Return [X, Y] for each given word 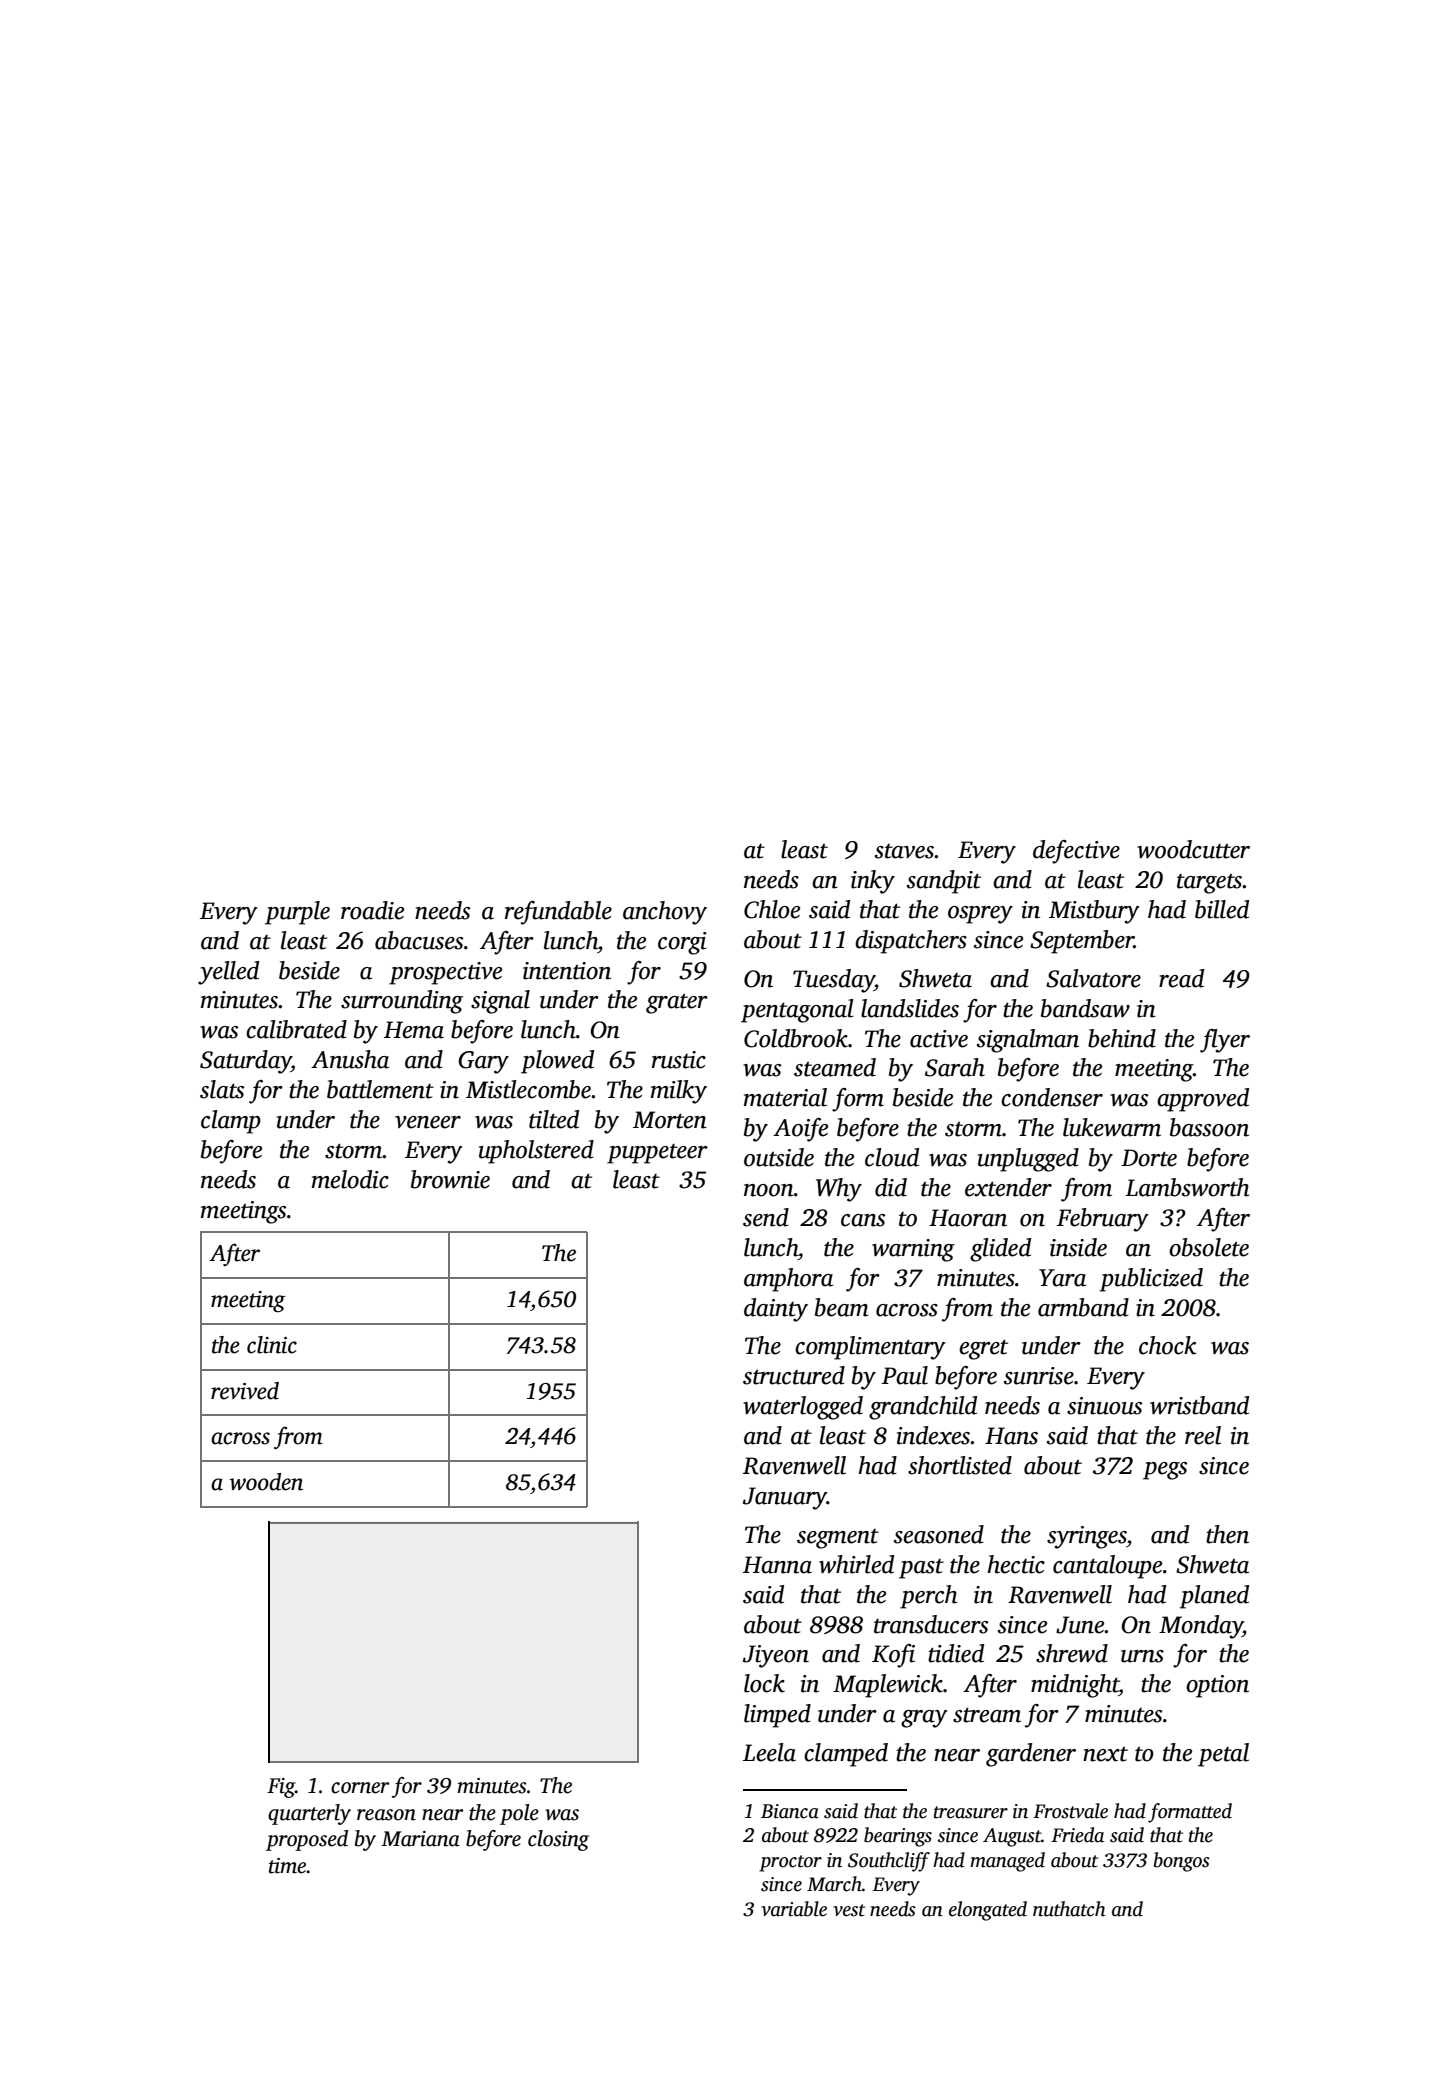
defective [1076, 852]
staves [904, 851]
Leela [769, 1752]
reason [386, 1815]
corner [360, 1788]
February [1103, 1220]
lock [764, 1683]
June [1080, 1625]
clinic [272, 1345]
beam [842, 1307]
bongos [1182, 1862]
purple [297, 913]
